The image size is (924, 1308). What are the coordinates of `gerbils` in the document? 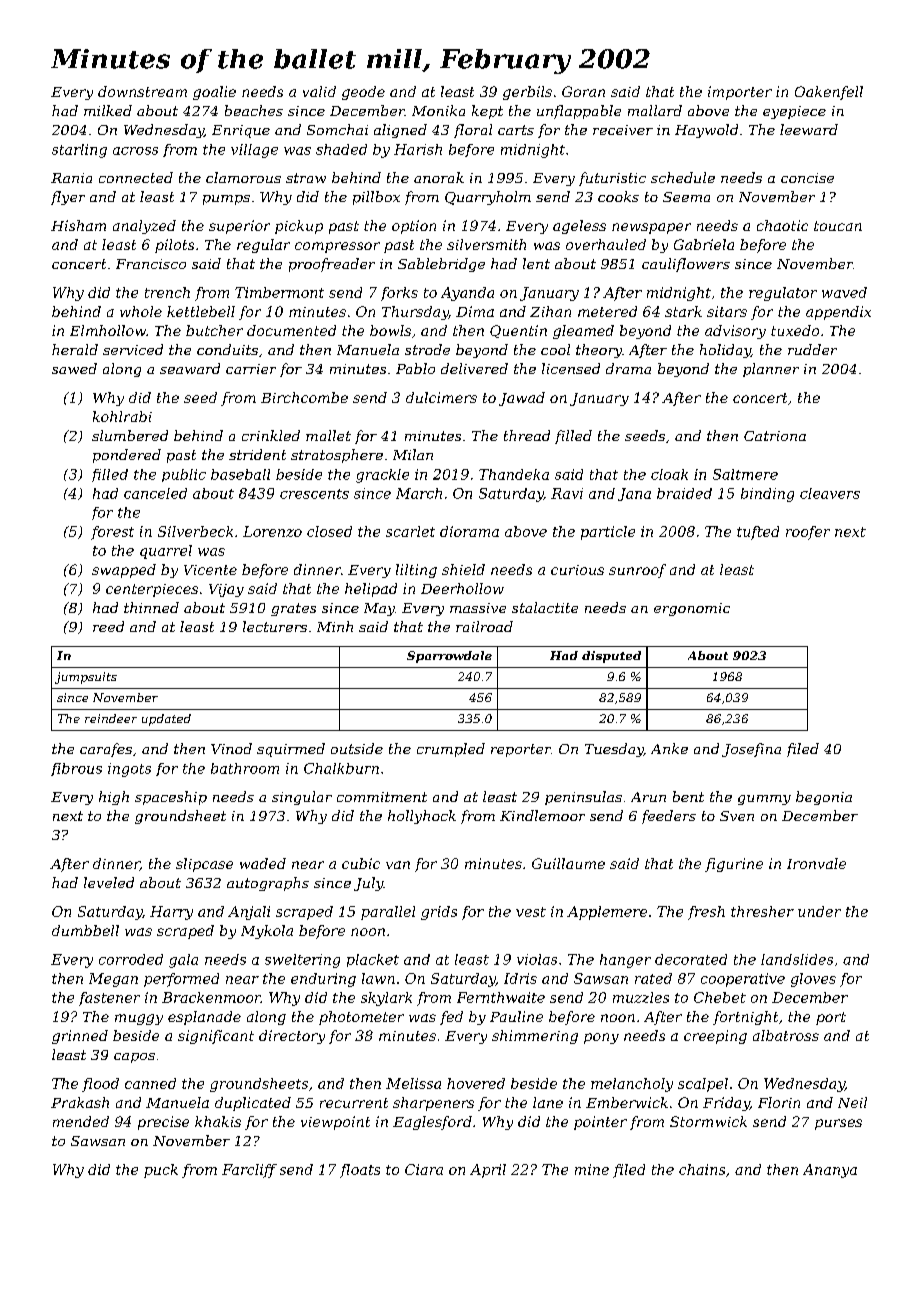 It's located at (527, 93).
